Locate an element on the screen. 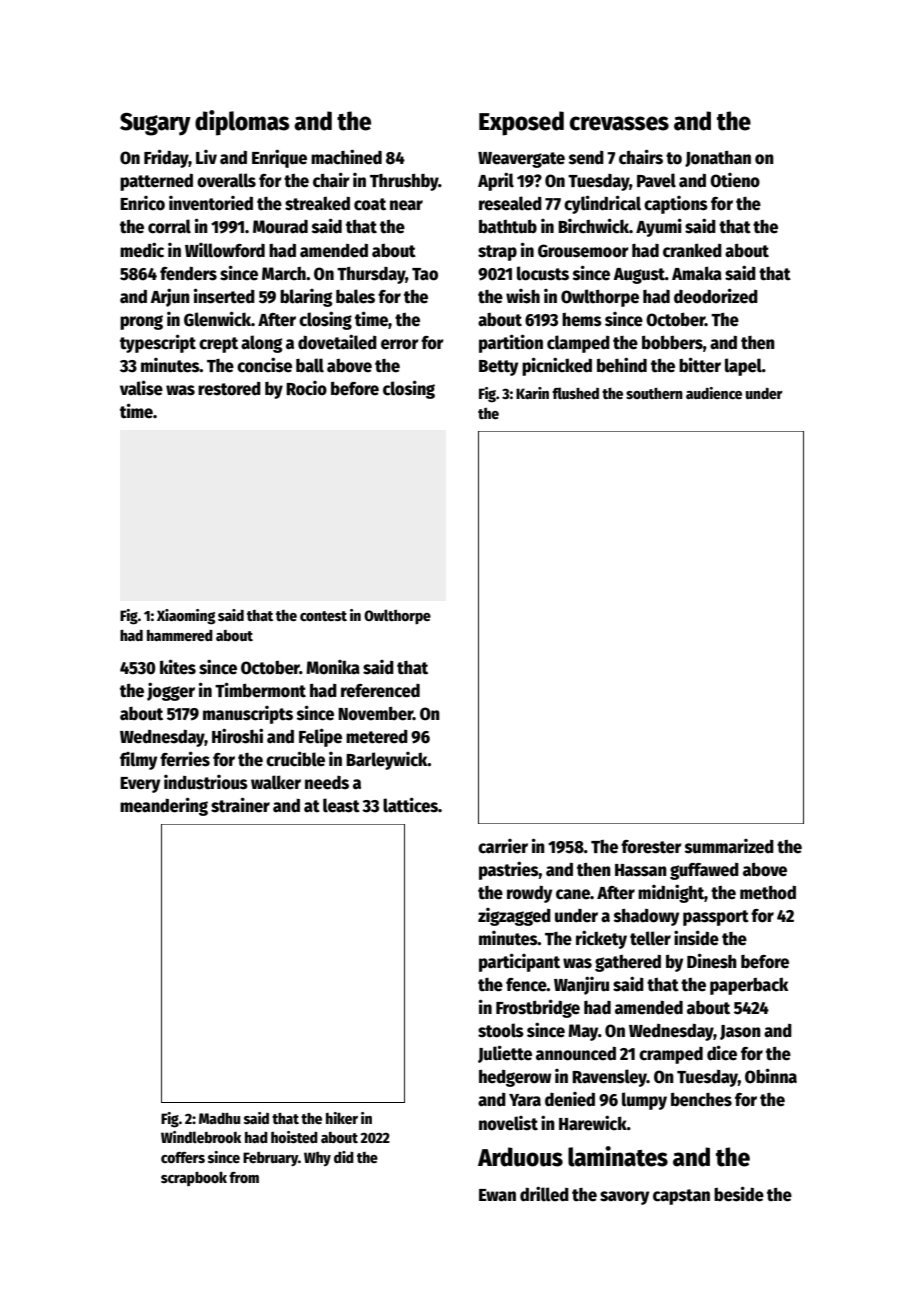  March is located at coordinates (284, 274).
